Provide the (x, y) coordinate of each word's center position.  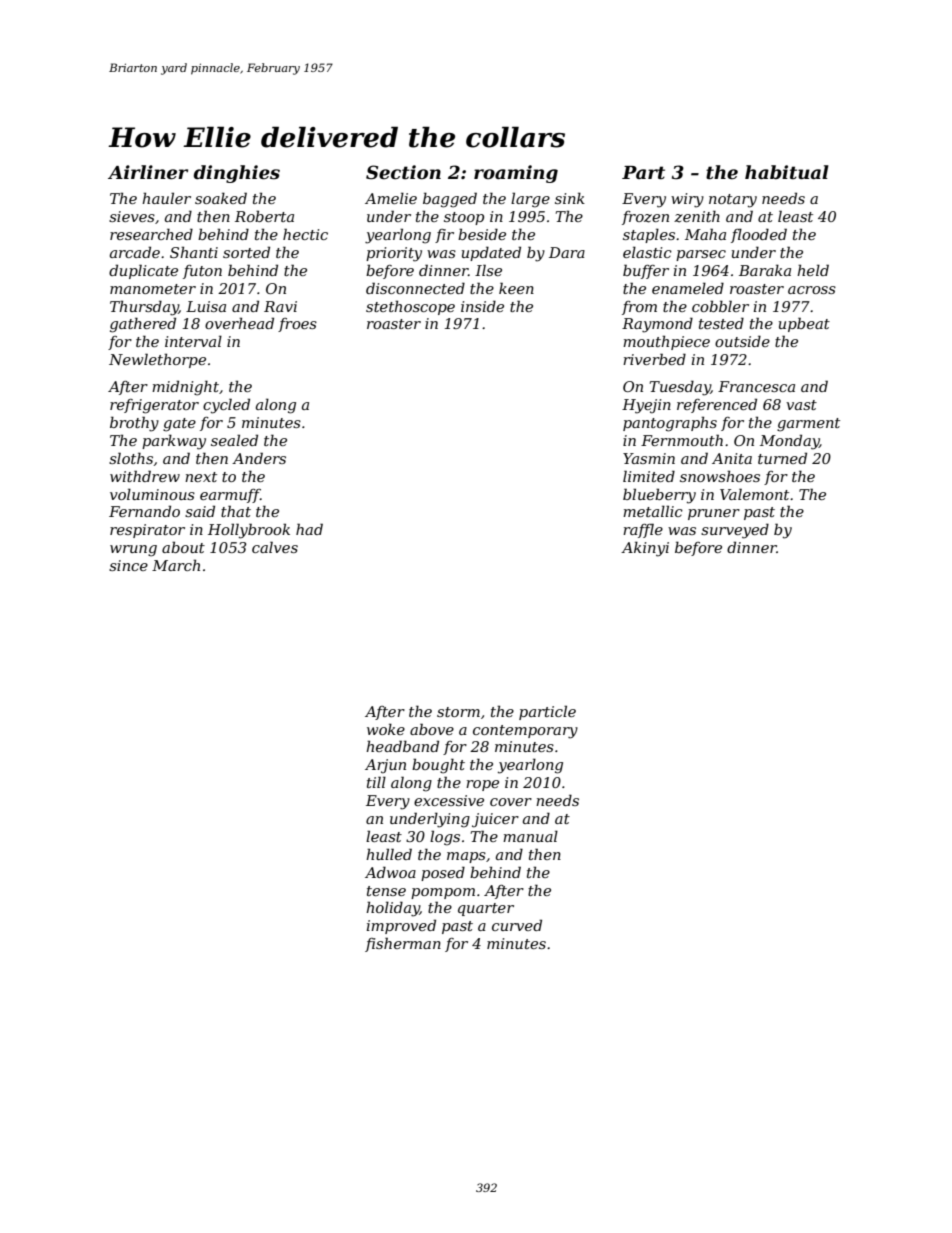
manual (530, 836)
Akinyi (645, 549)
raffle (643, 530)
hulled (389, 854)
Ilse (488, 270)
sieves (132, 216)
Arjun (385, 766)
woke (386, 729)
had (309, 529)
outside (742, 341)
